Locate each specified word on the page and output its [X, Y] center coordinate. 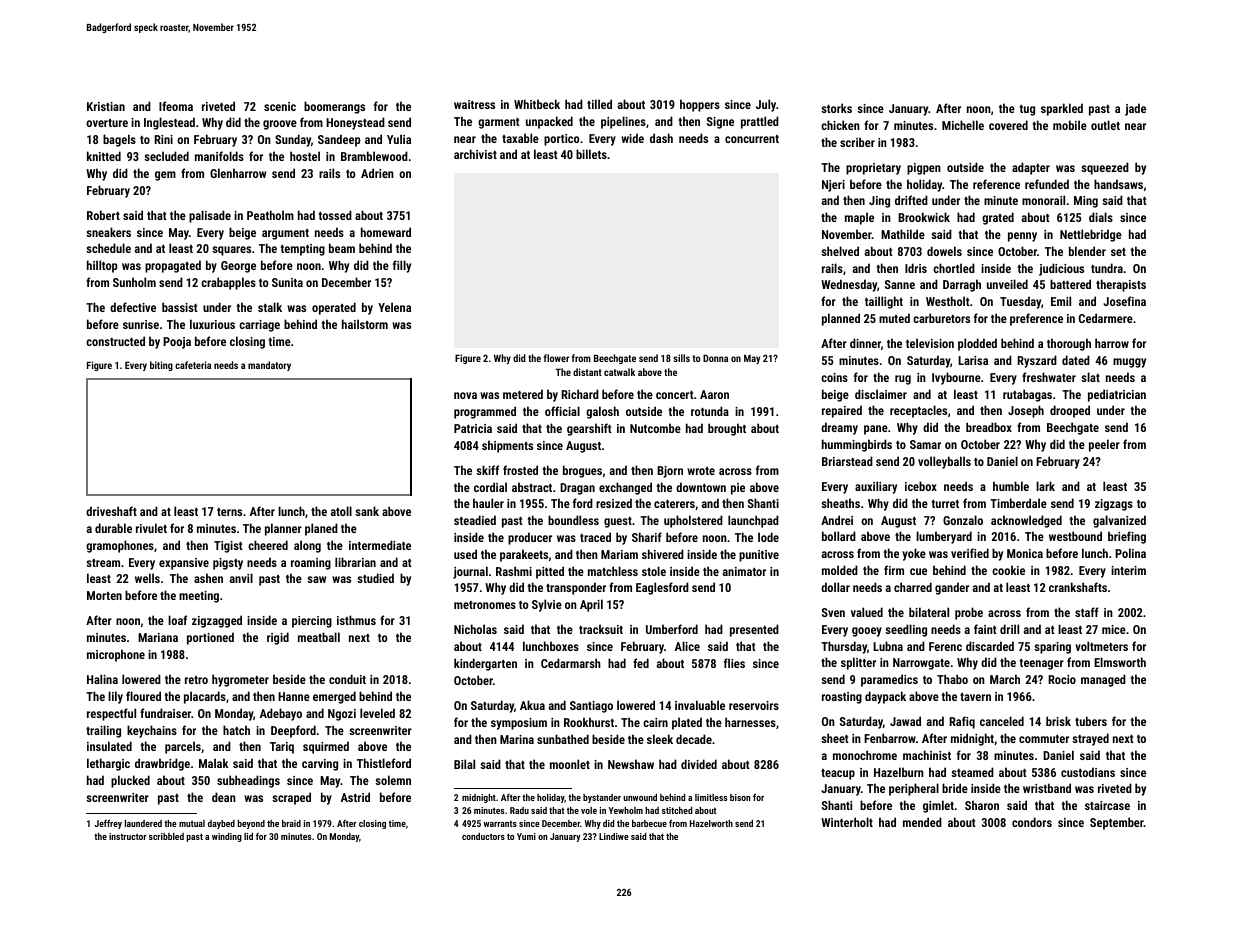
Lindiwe [614, 836]
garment [499, 123]
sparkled [1062, 109]
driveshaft [111, 511]
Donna [715, 358]
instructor [127, 836]
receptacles [918, 411]
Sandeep [339, 140]
